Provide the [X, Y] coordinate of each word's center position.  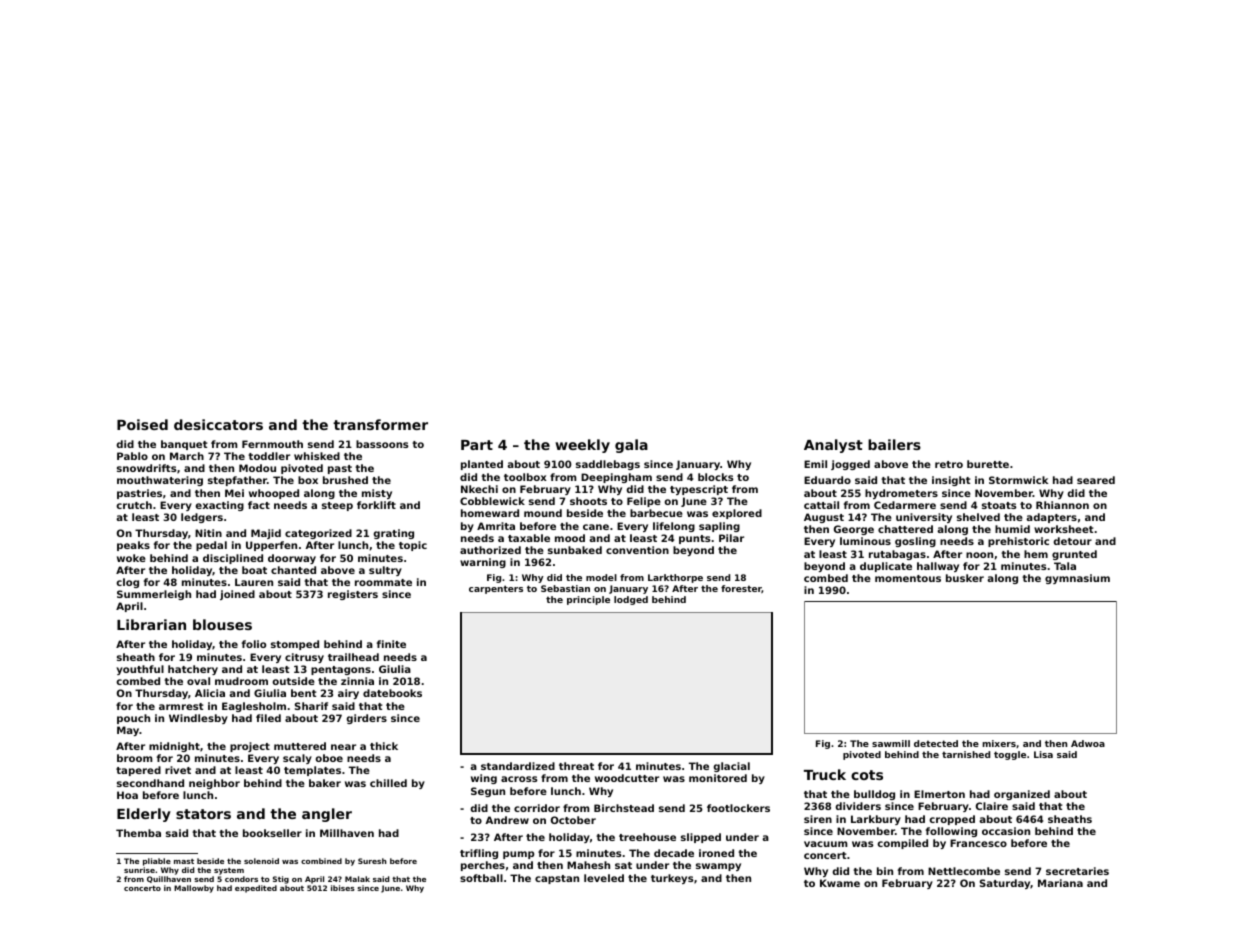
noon [979, 555]
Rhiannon [1062, 505]
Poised [142, 424]
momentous [908, 578]
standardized [518, 766]
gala [631, 446]
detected [936, 743]
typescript [699, 490]
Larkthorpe [675, 578]
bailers [894, 444]
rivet [178, 770]
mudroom [241, 681]
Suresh [372, 861]
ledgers [202, 518]
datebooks [392, 693]
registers [353, 595]
